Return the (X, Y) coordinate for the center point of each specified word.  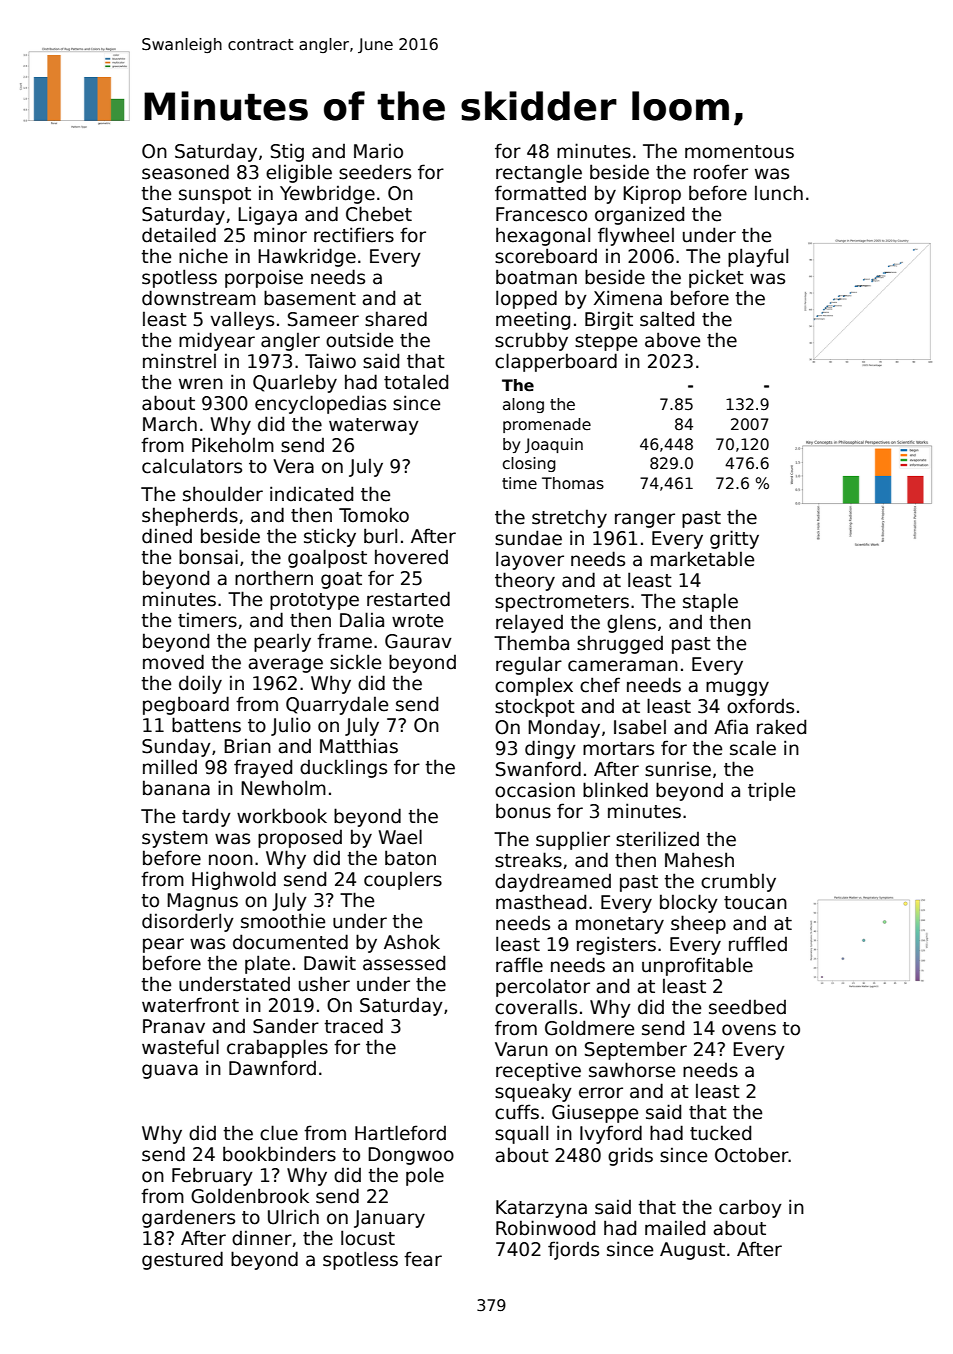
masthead (541, 902)
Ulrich (293, 1217)
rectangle (539, 173)
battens (206, 725)
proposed (300, 839)
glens (631, 623)
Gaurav (418, 641)
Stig (287, 152)
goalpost (327, 558)
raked (781, 727)
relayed (529, 623)
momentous (739, 152)
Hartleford (400, 1133)
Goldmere (589, 1028)
